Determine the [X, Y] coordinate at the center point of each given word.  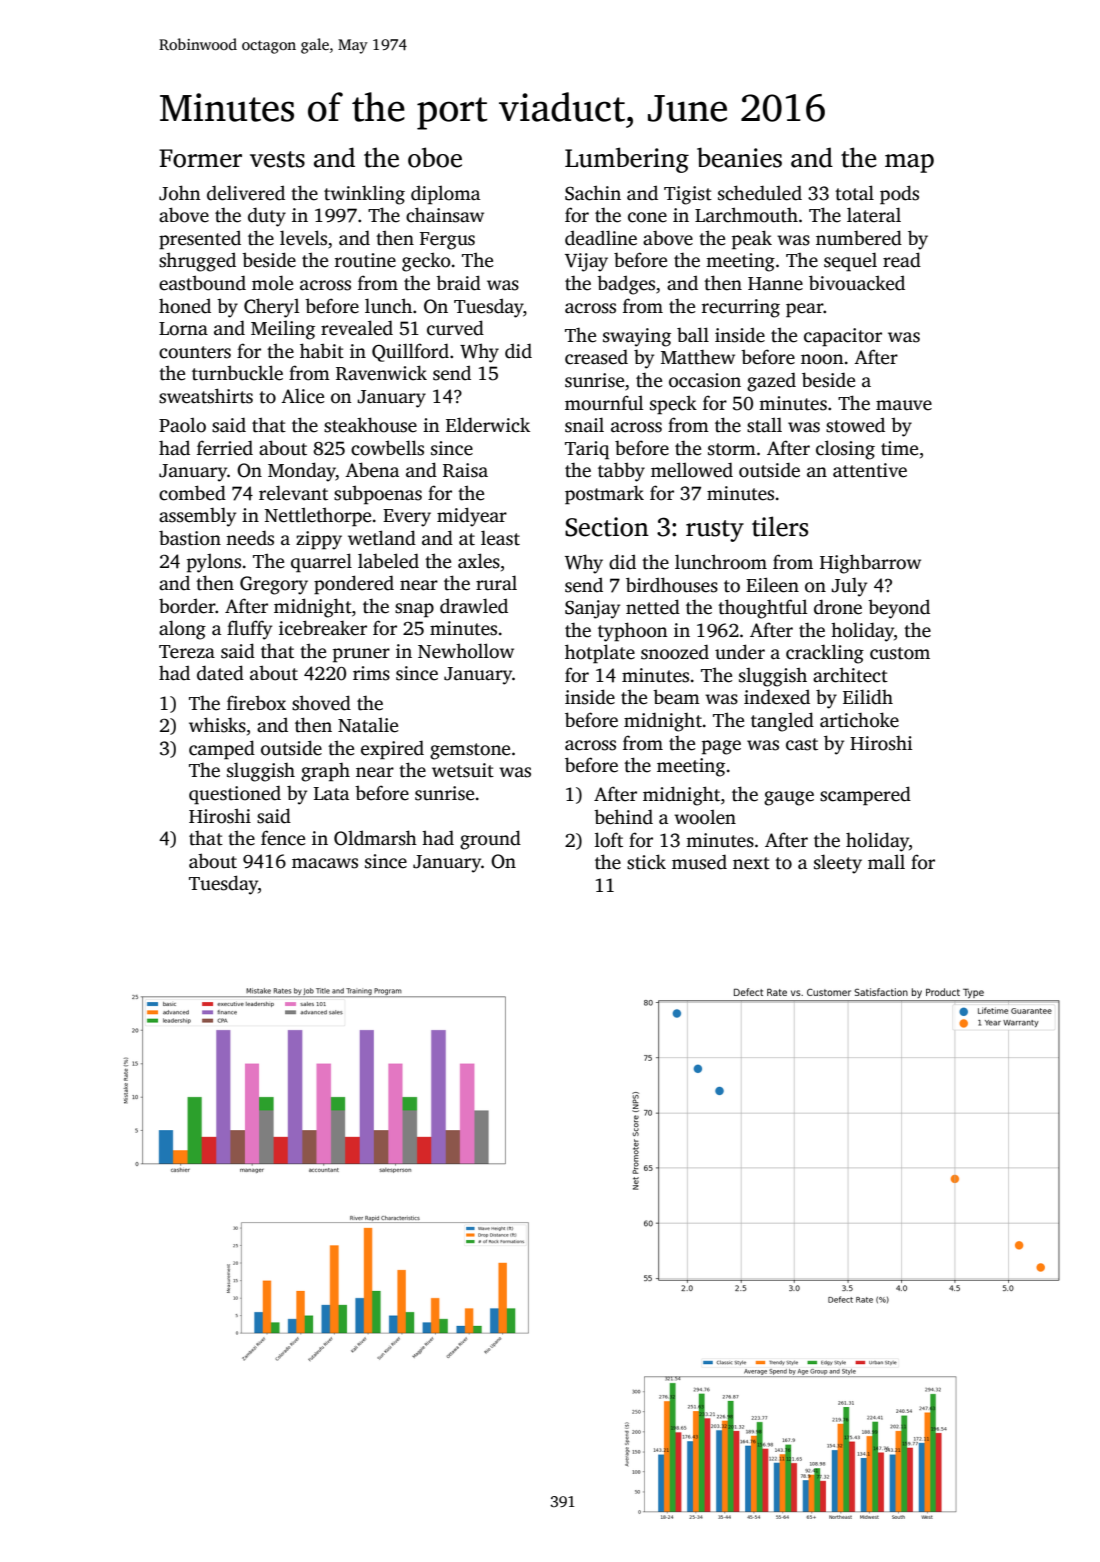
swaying [637, 337]
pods [899, 195]
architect [850, 675]
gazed [771, 382]
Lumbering [627, 160]
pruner [361, 655]
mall [886, 861]
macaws [325, 863]
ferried [225, 448]
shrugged [197, 262]
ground [490, 840]
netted [653, 607]
